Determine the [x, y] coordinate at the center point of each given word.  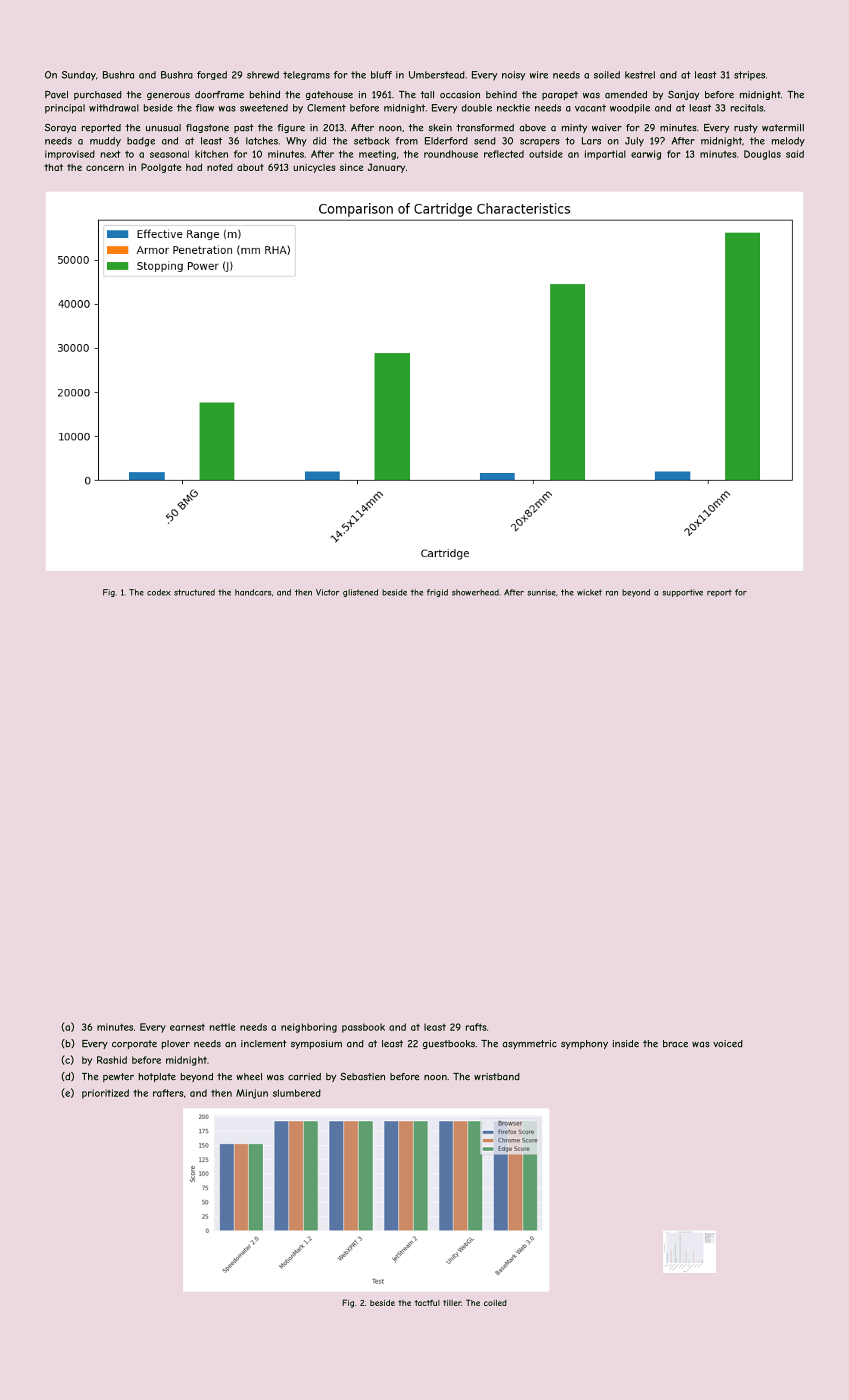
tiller [452, 1303]
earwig [646, 155]
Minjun [252, 1094]
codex [159, 592]
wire [538, 75]
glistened [360, 593]
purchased [98, 95]
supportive [682, 593]
